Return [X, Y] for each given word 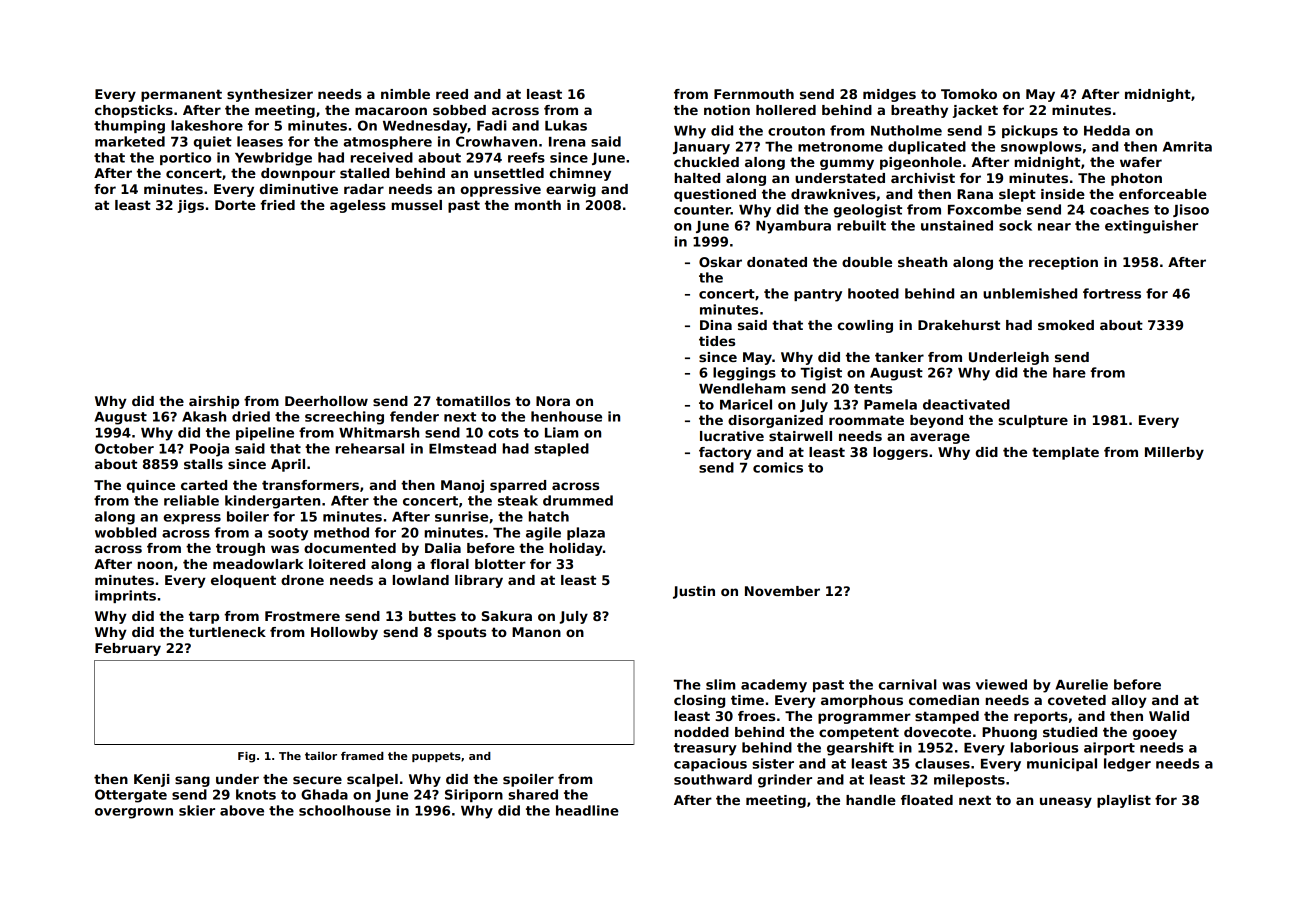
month [538, 205]
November [782, 591]
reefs [526, 157]
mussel [416, 205]
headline [587, 810]
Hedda [1107, 130]
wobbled [125, 532]
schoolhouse [345, 810]
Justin [694, 592]
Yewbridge [273, 159]
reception [1063, 263]
